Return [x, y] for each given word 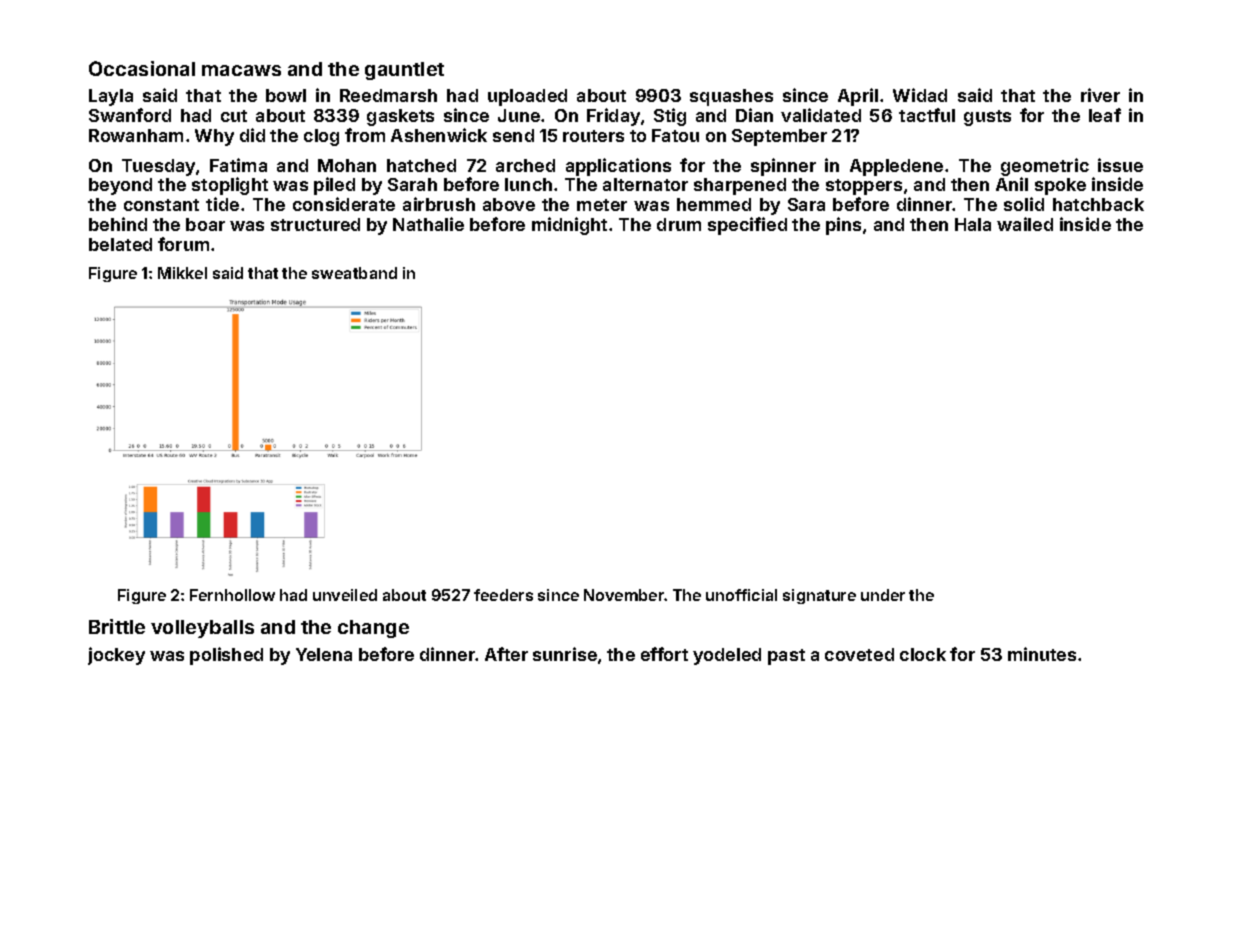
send [513, 135]
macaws [241, 70]
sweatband [354, 273]
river [1100, 95]
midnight [569, 226]
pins [843, 226]
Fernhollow [232, 595]
